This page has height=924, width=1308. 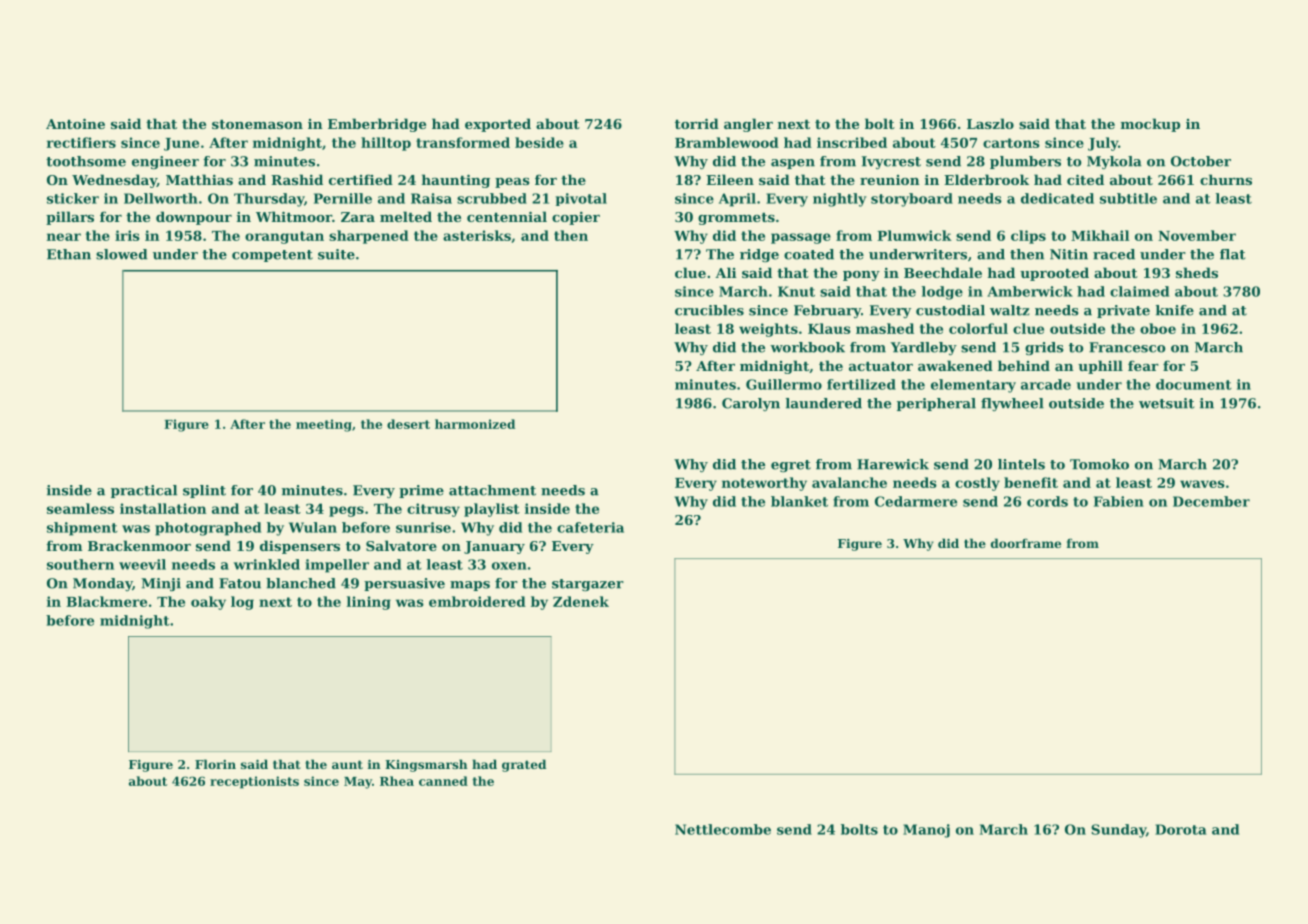 I want to click on Laszlo, so click(x=990, y=123).
